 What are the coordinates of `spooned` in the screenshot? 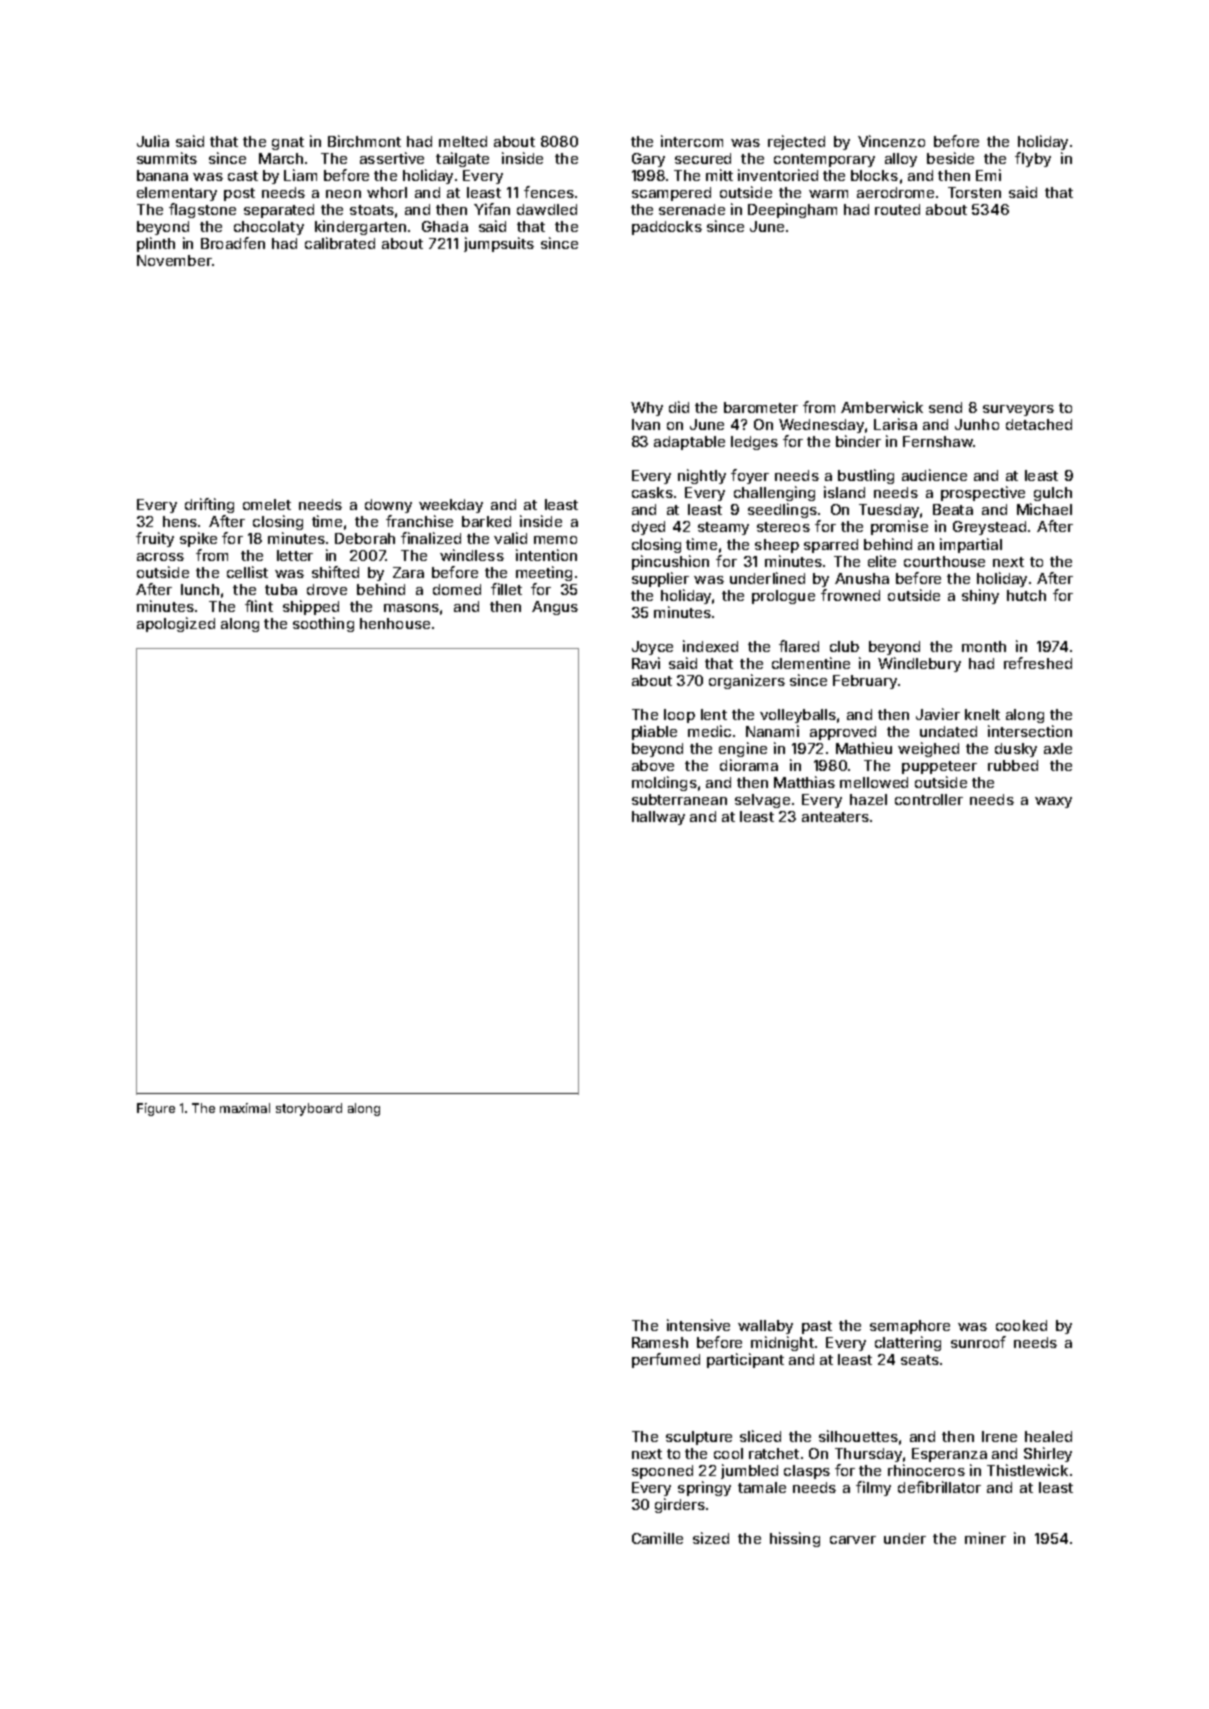 It's located at (662, 1472).
